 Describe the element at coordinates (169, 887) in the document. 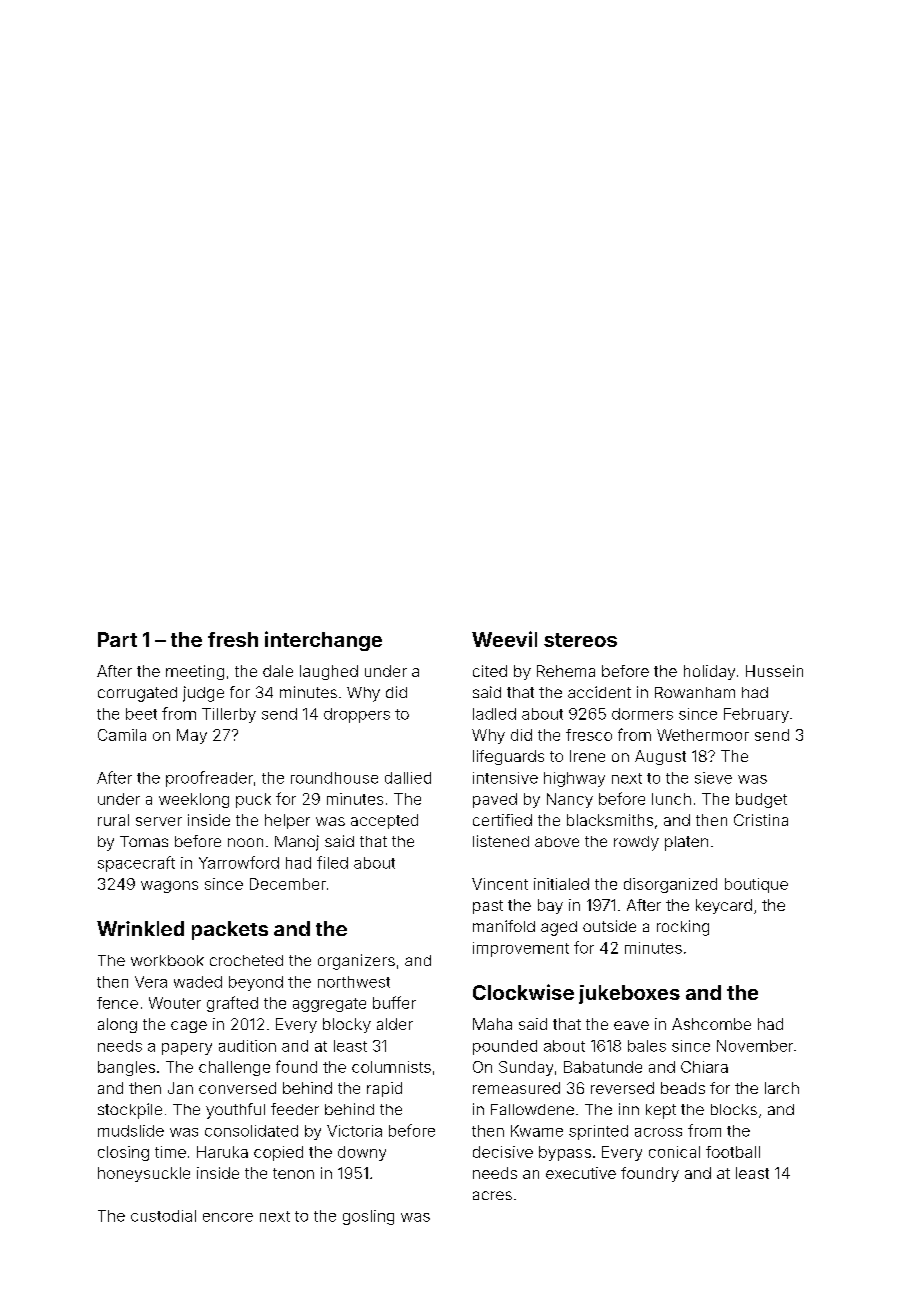

I see `wagons` at that location.
